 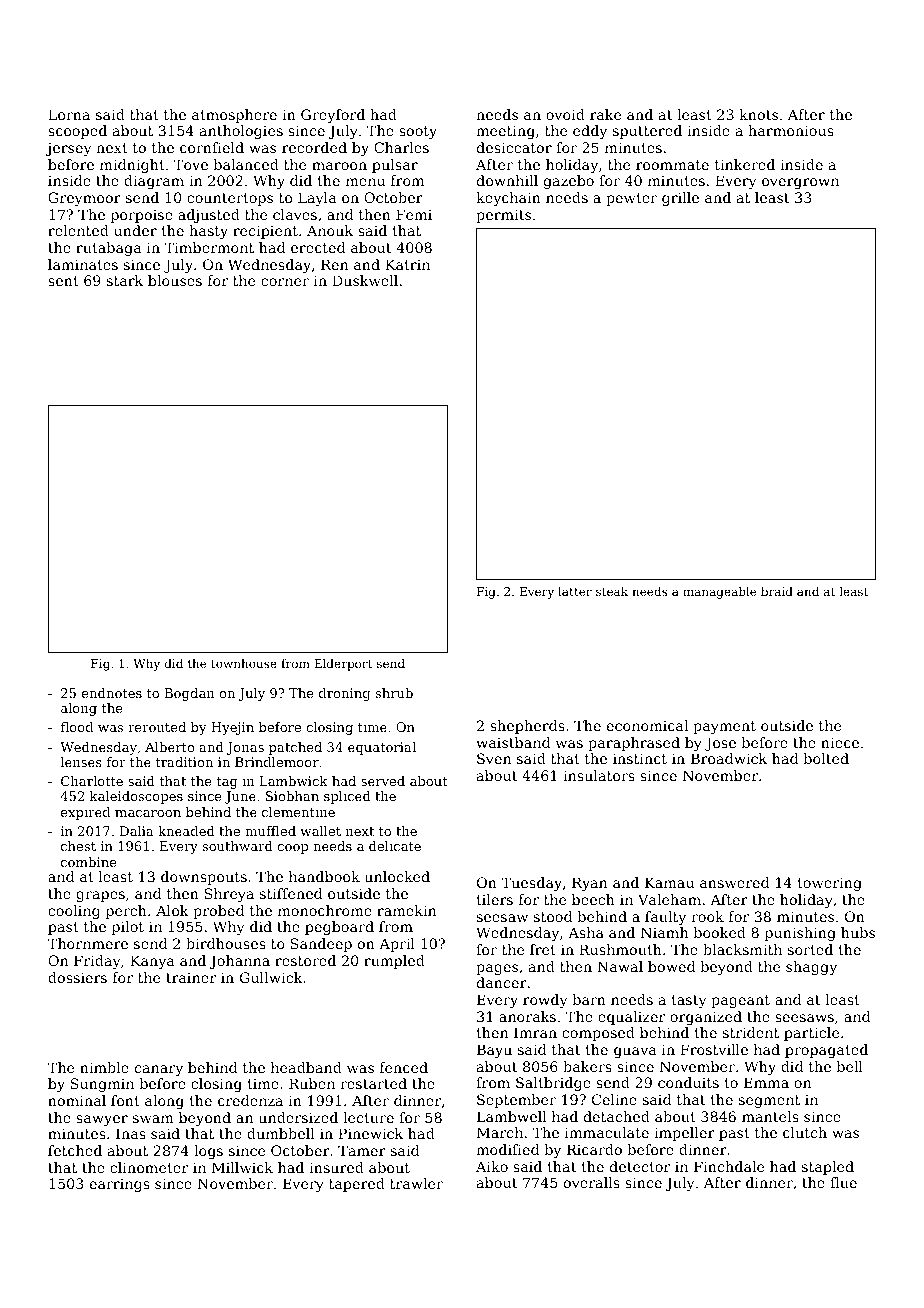 I want to click on desiccator, so click(x=514, y=147).
